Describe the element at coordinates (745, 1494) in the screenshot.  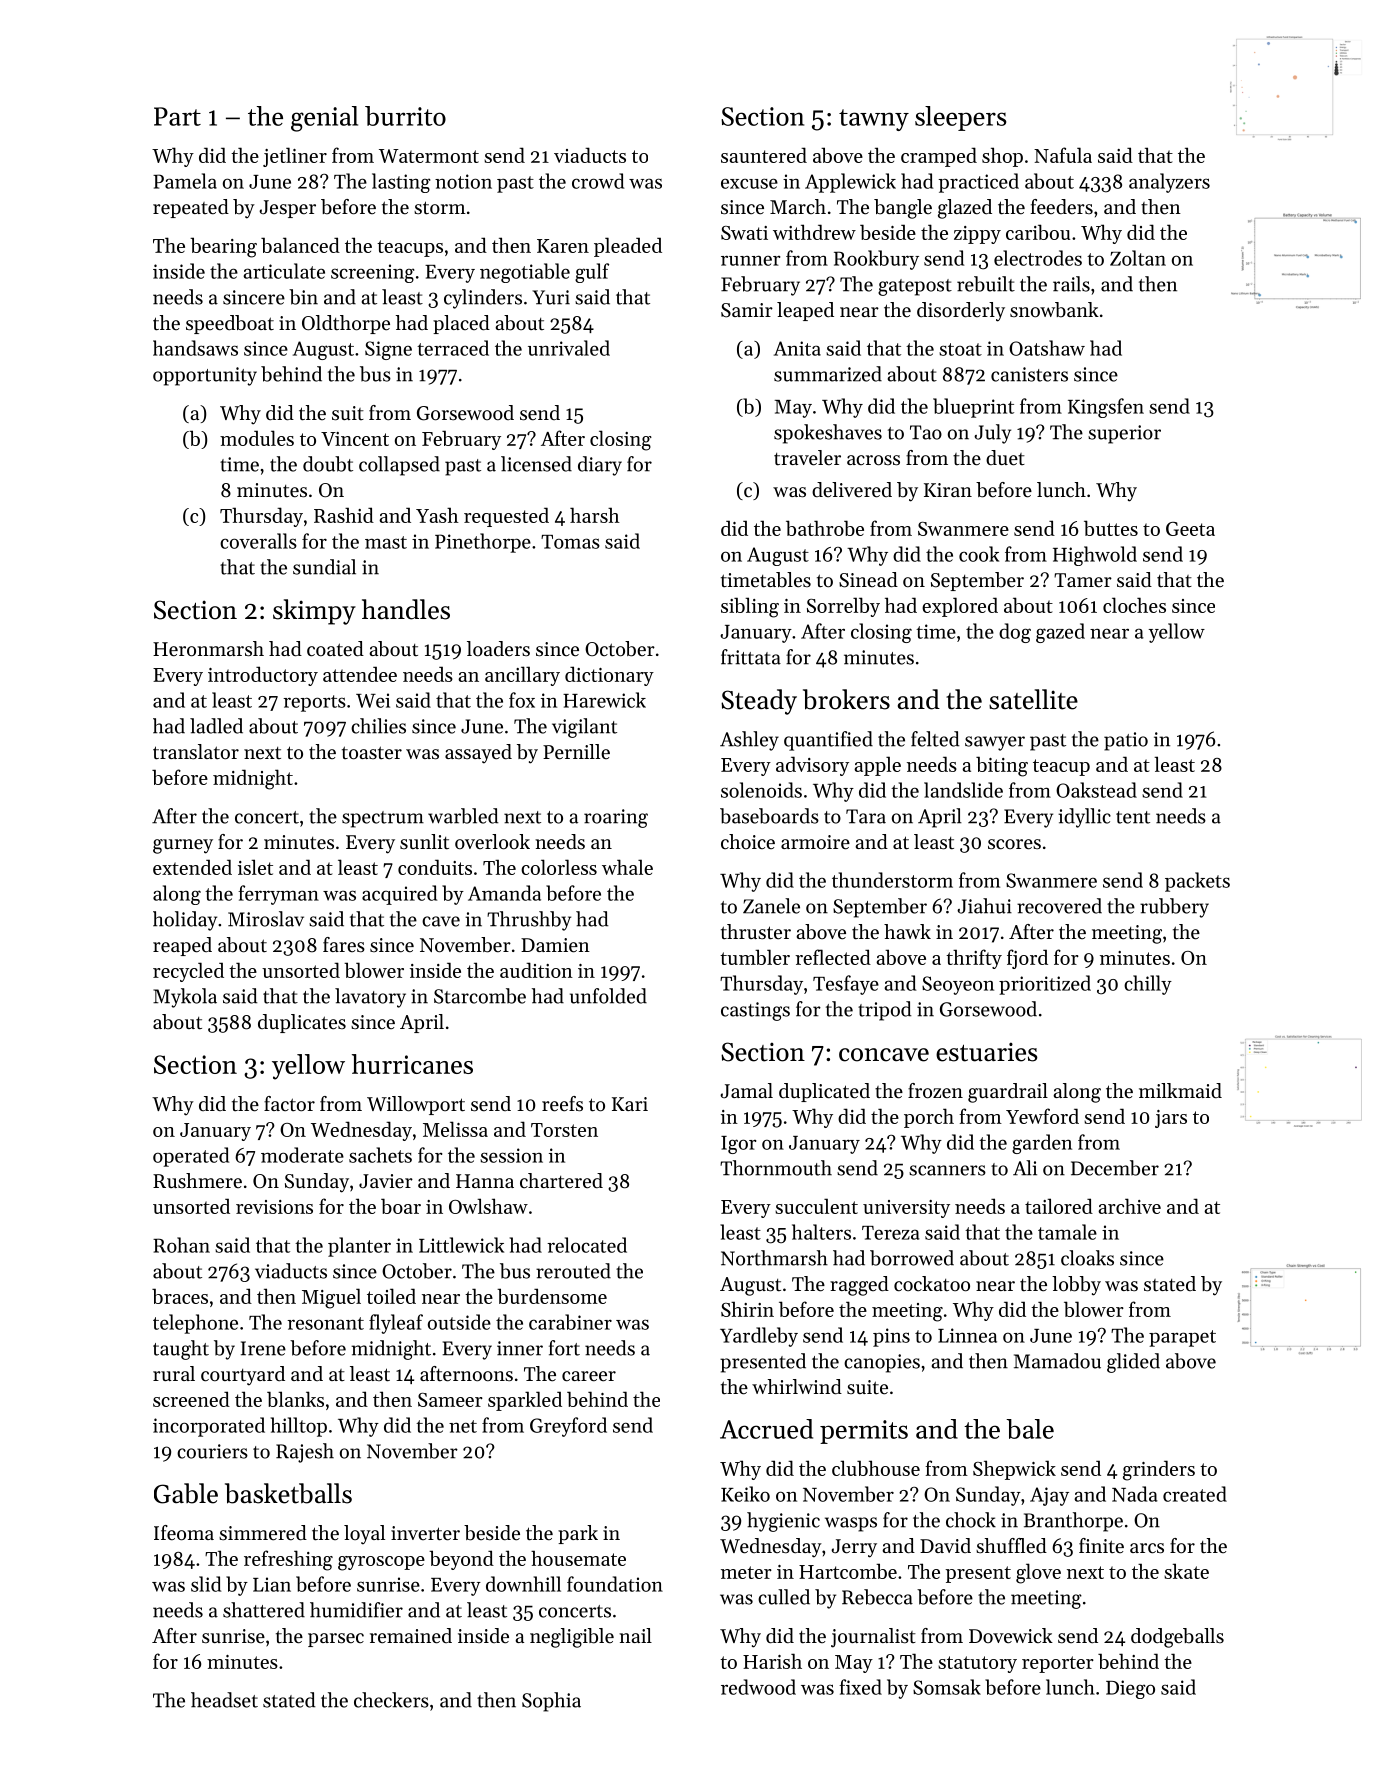
I see `Keiko` at that location.
